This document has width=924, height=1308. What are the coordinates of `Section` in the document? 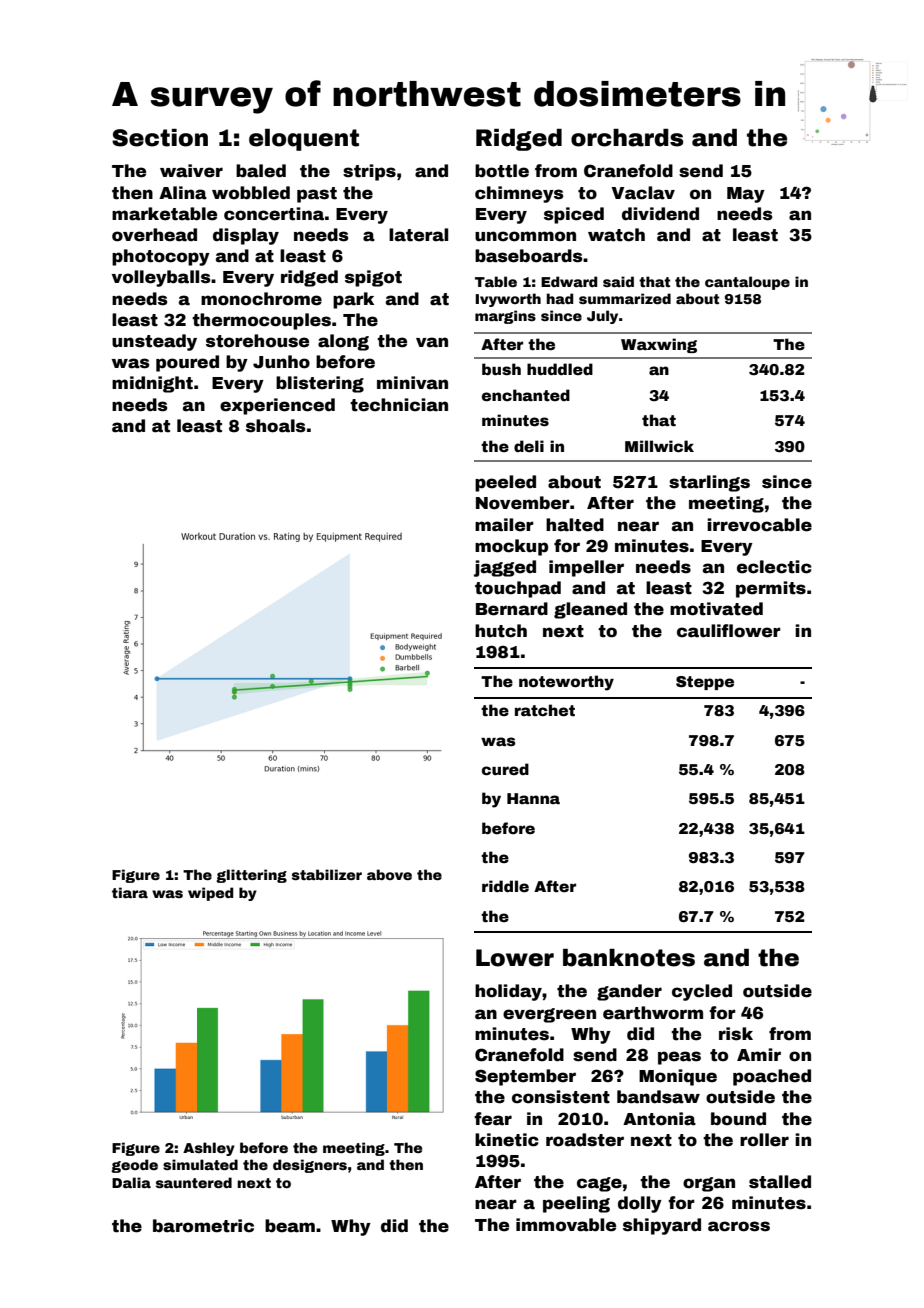 It's located at (160, 138).
